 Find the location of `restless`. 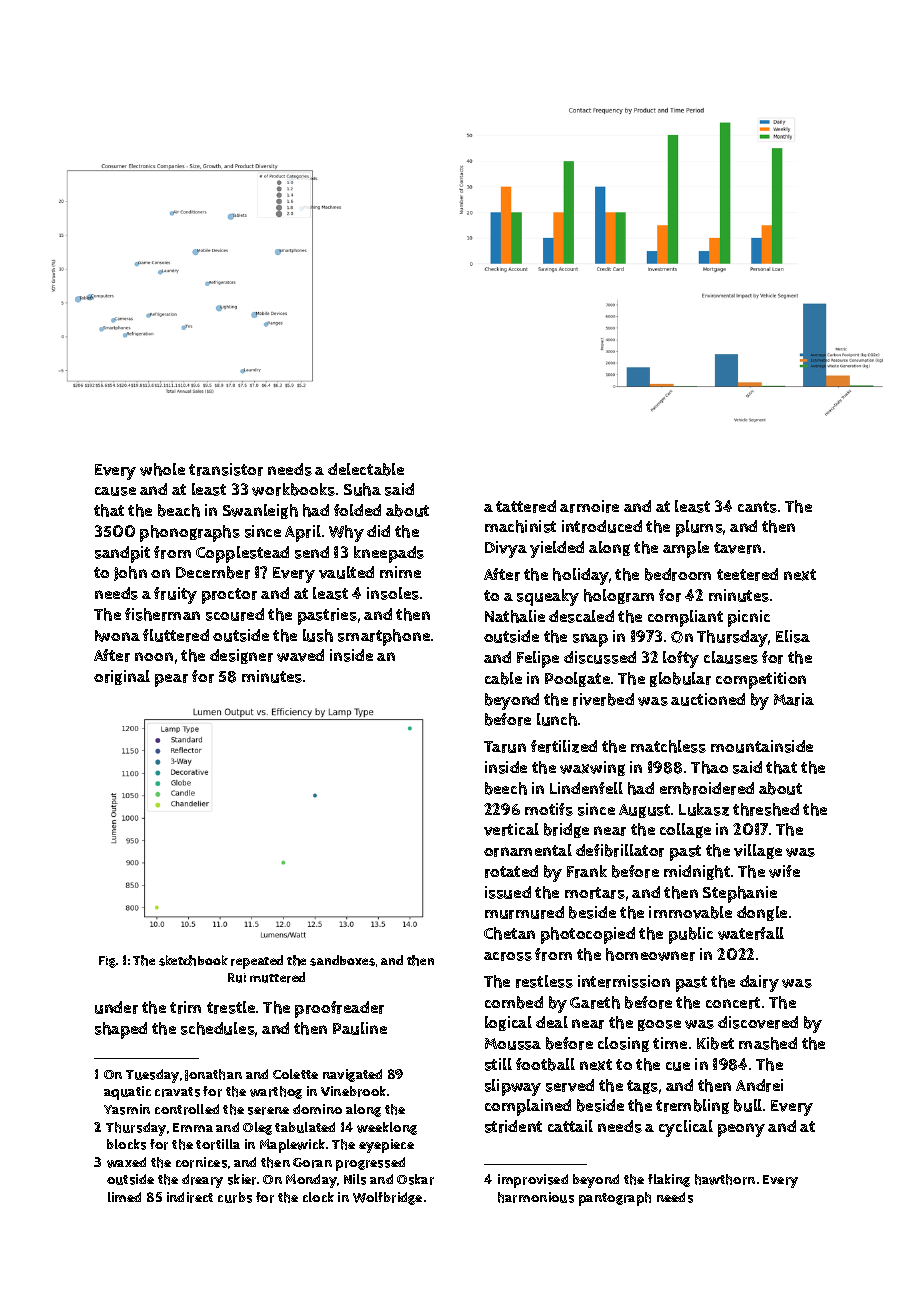

restless is located at coordinates (544, 981).
